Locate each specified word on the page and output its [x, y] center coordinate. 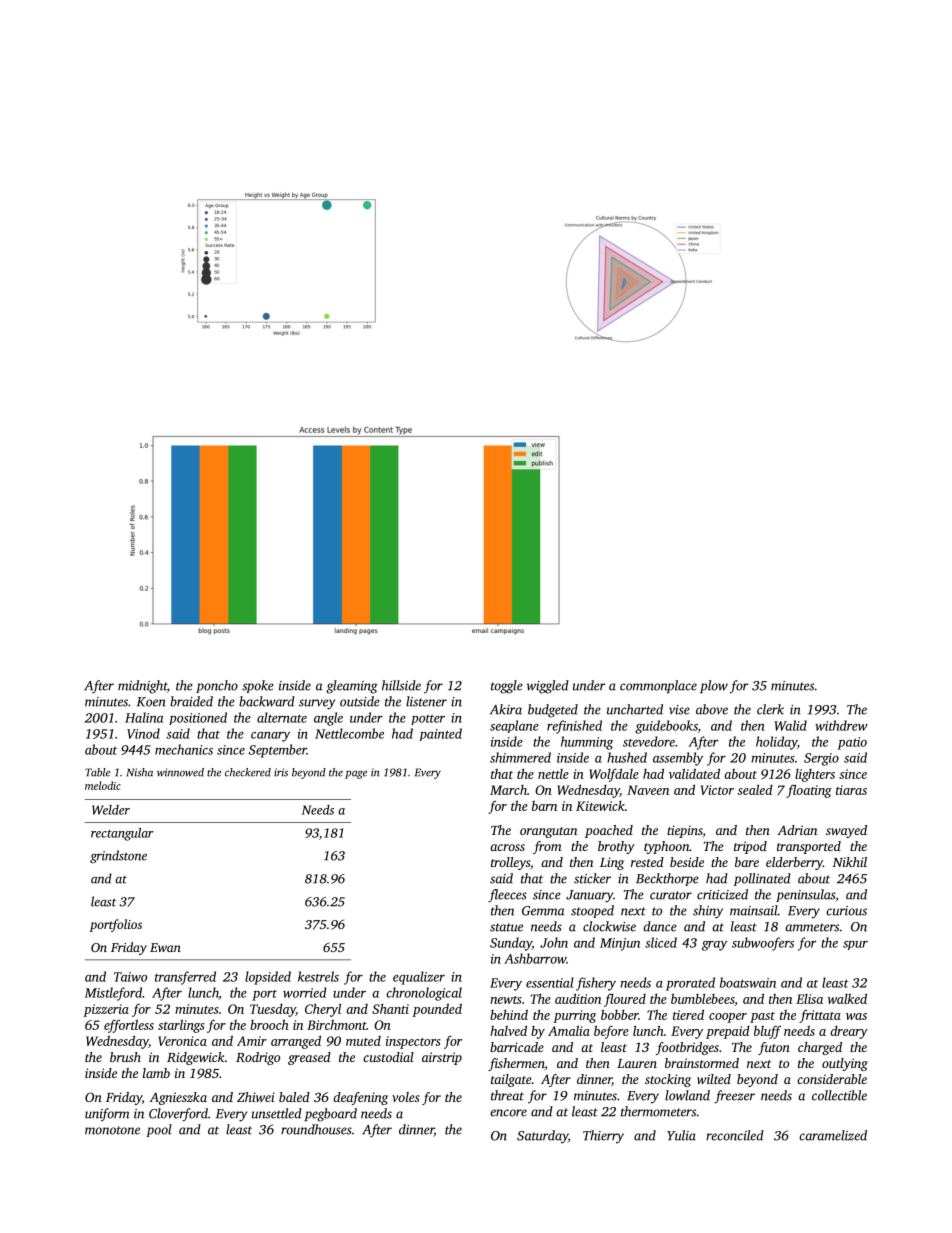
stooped [592, 911]
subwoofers [763, 944]
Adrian [797, 830]
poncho [217, 686]
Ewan [165, 947]
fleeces [507, 896]
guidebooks [666, 727]
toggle [507, 687]
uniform [107, 1114]
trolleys [510, 863]
